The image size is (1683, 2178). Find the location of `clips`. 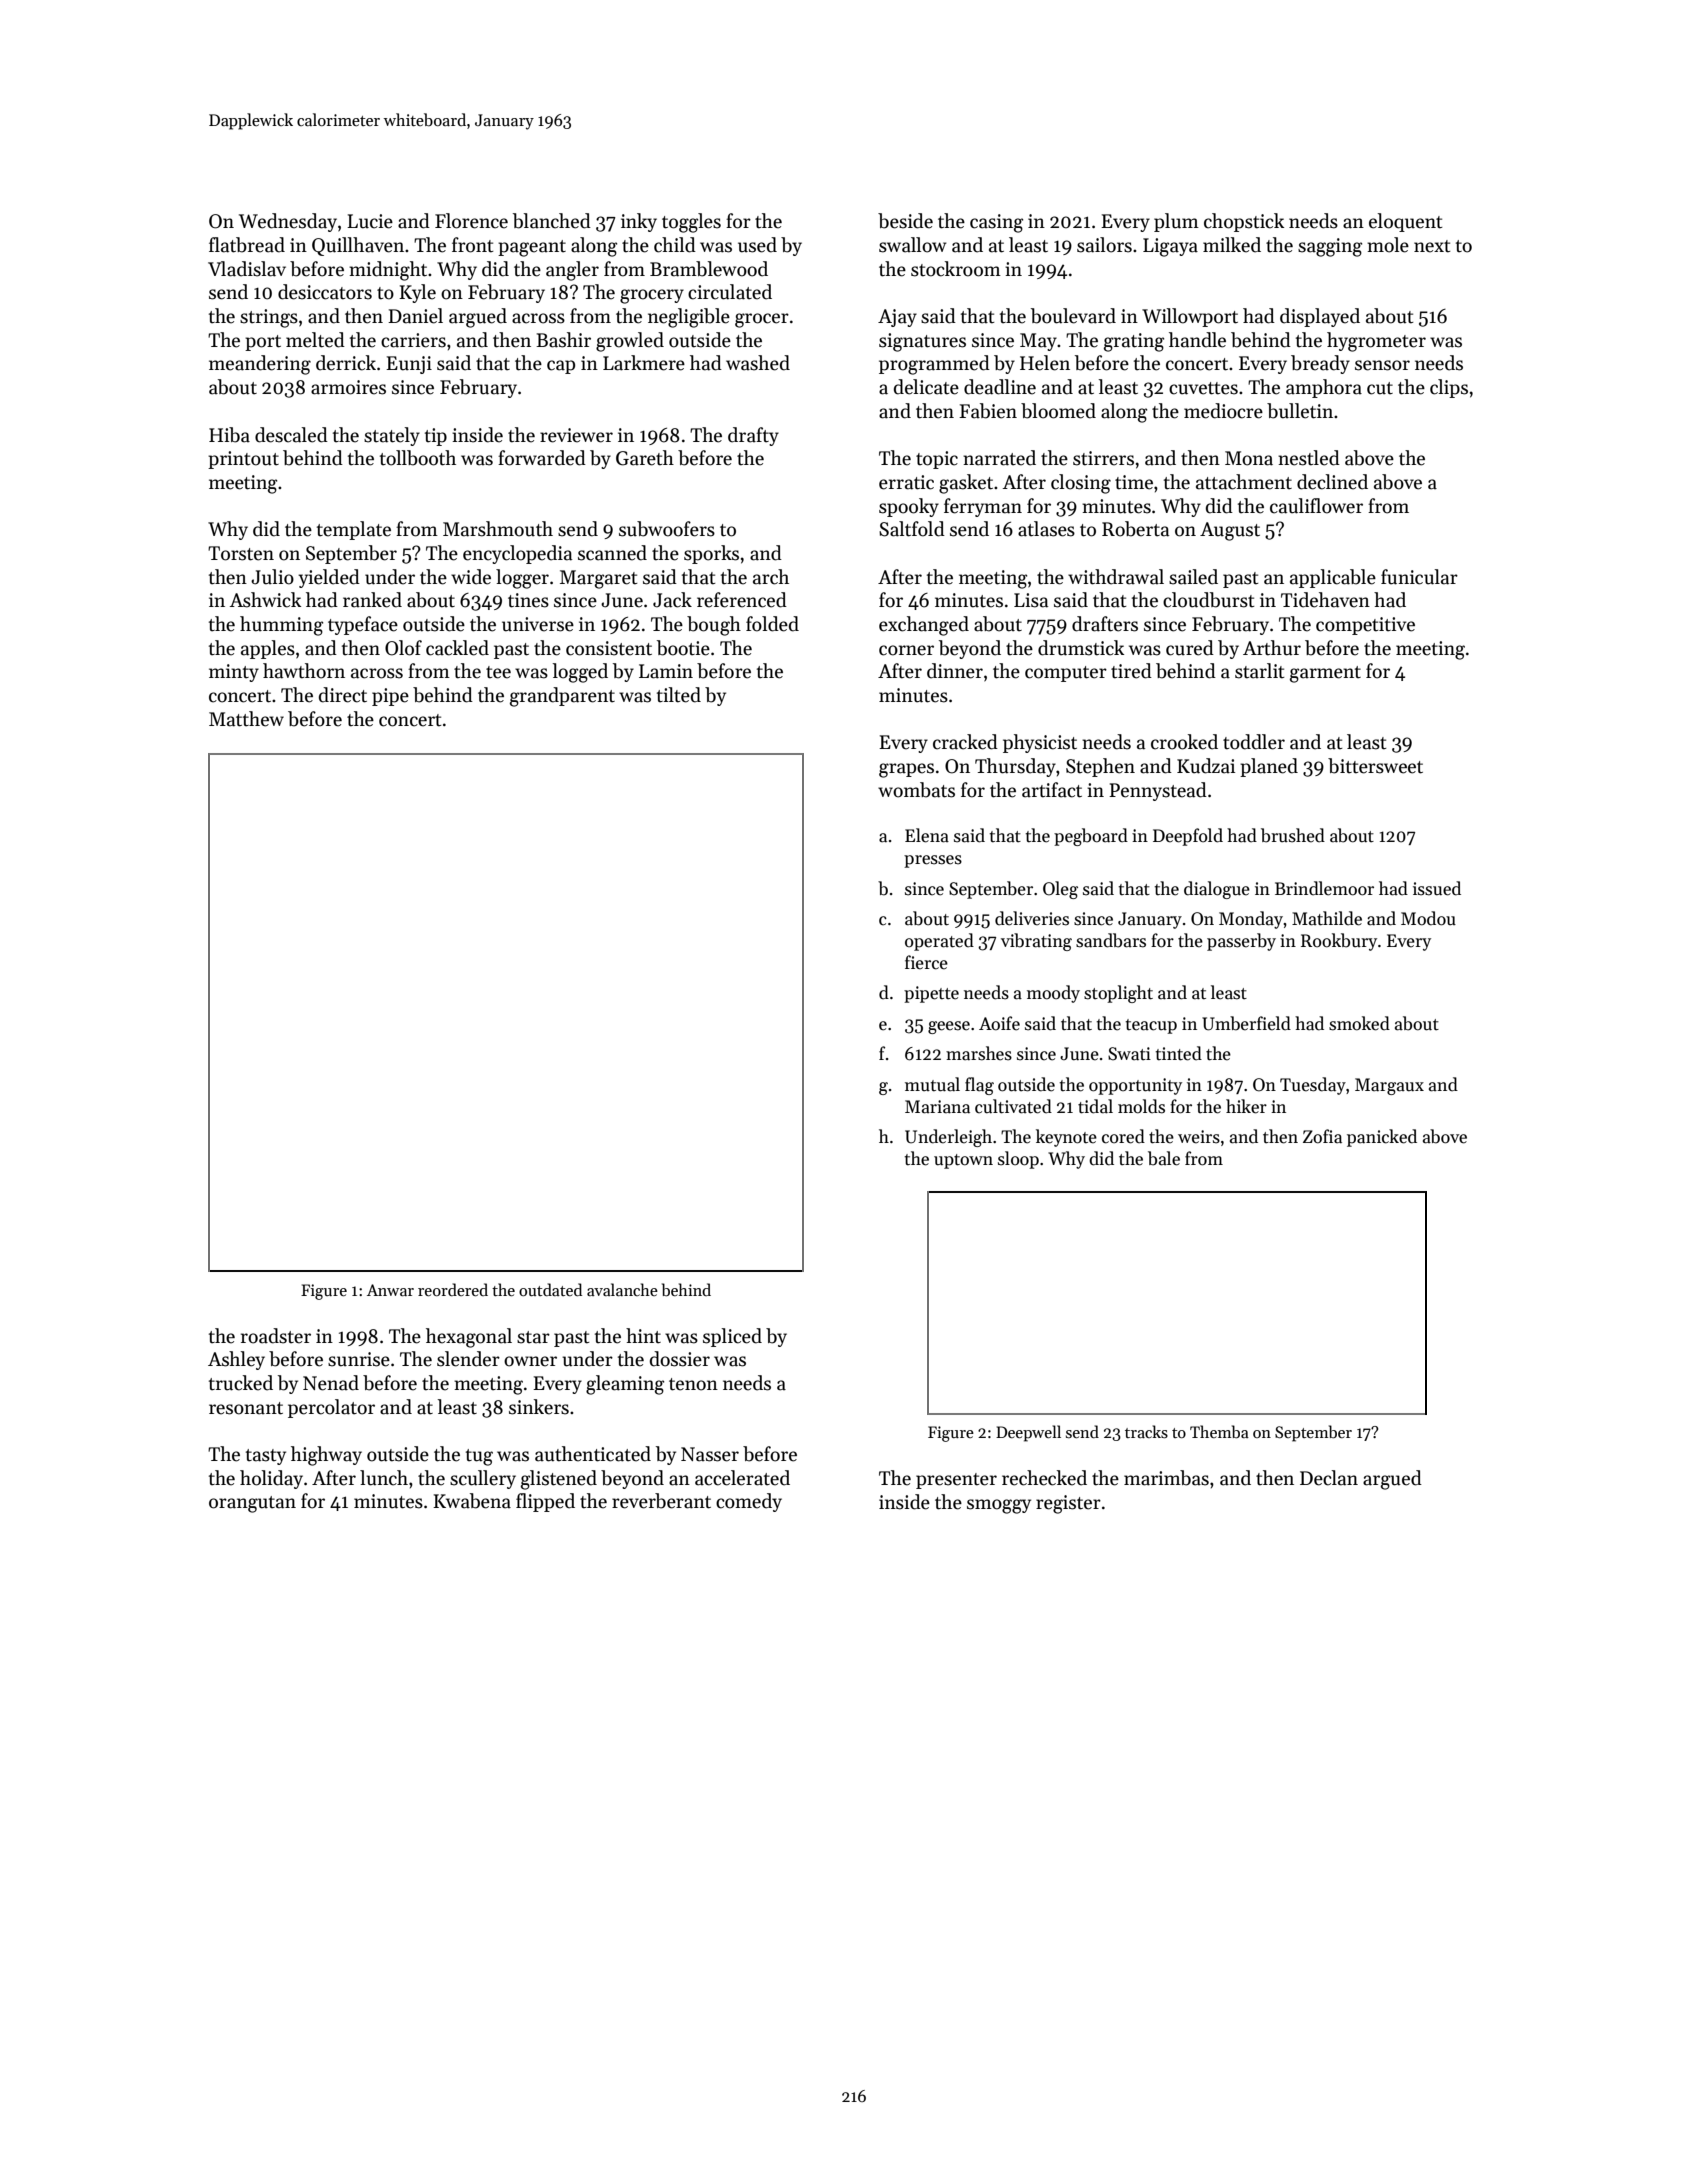

clips is located at coordinates (1449, 388).
